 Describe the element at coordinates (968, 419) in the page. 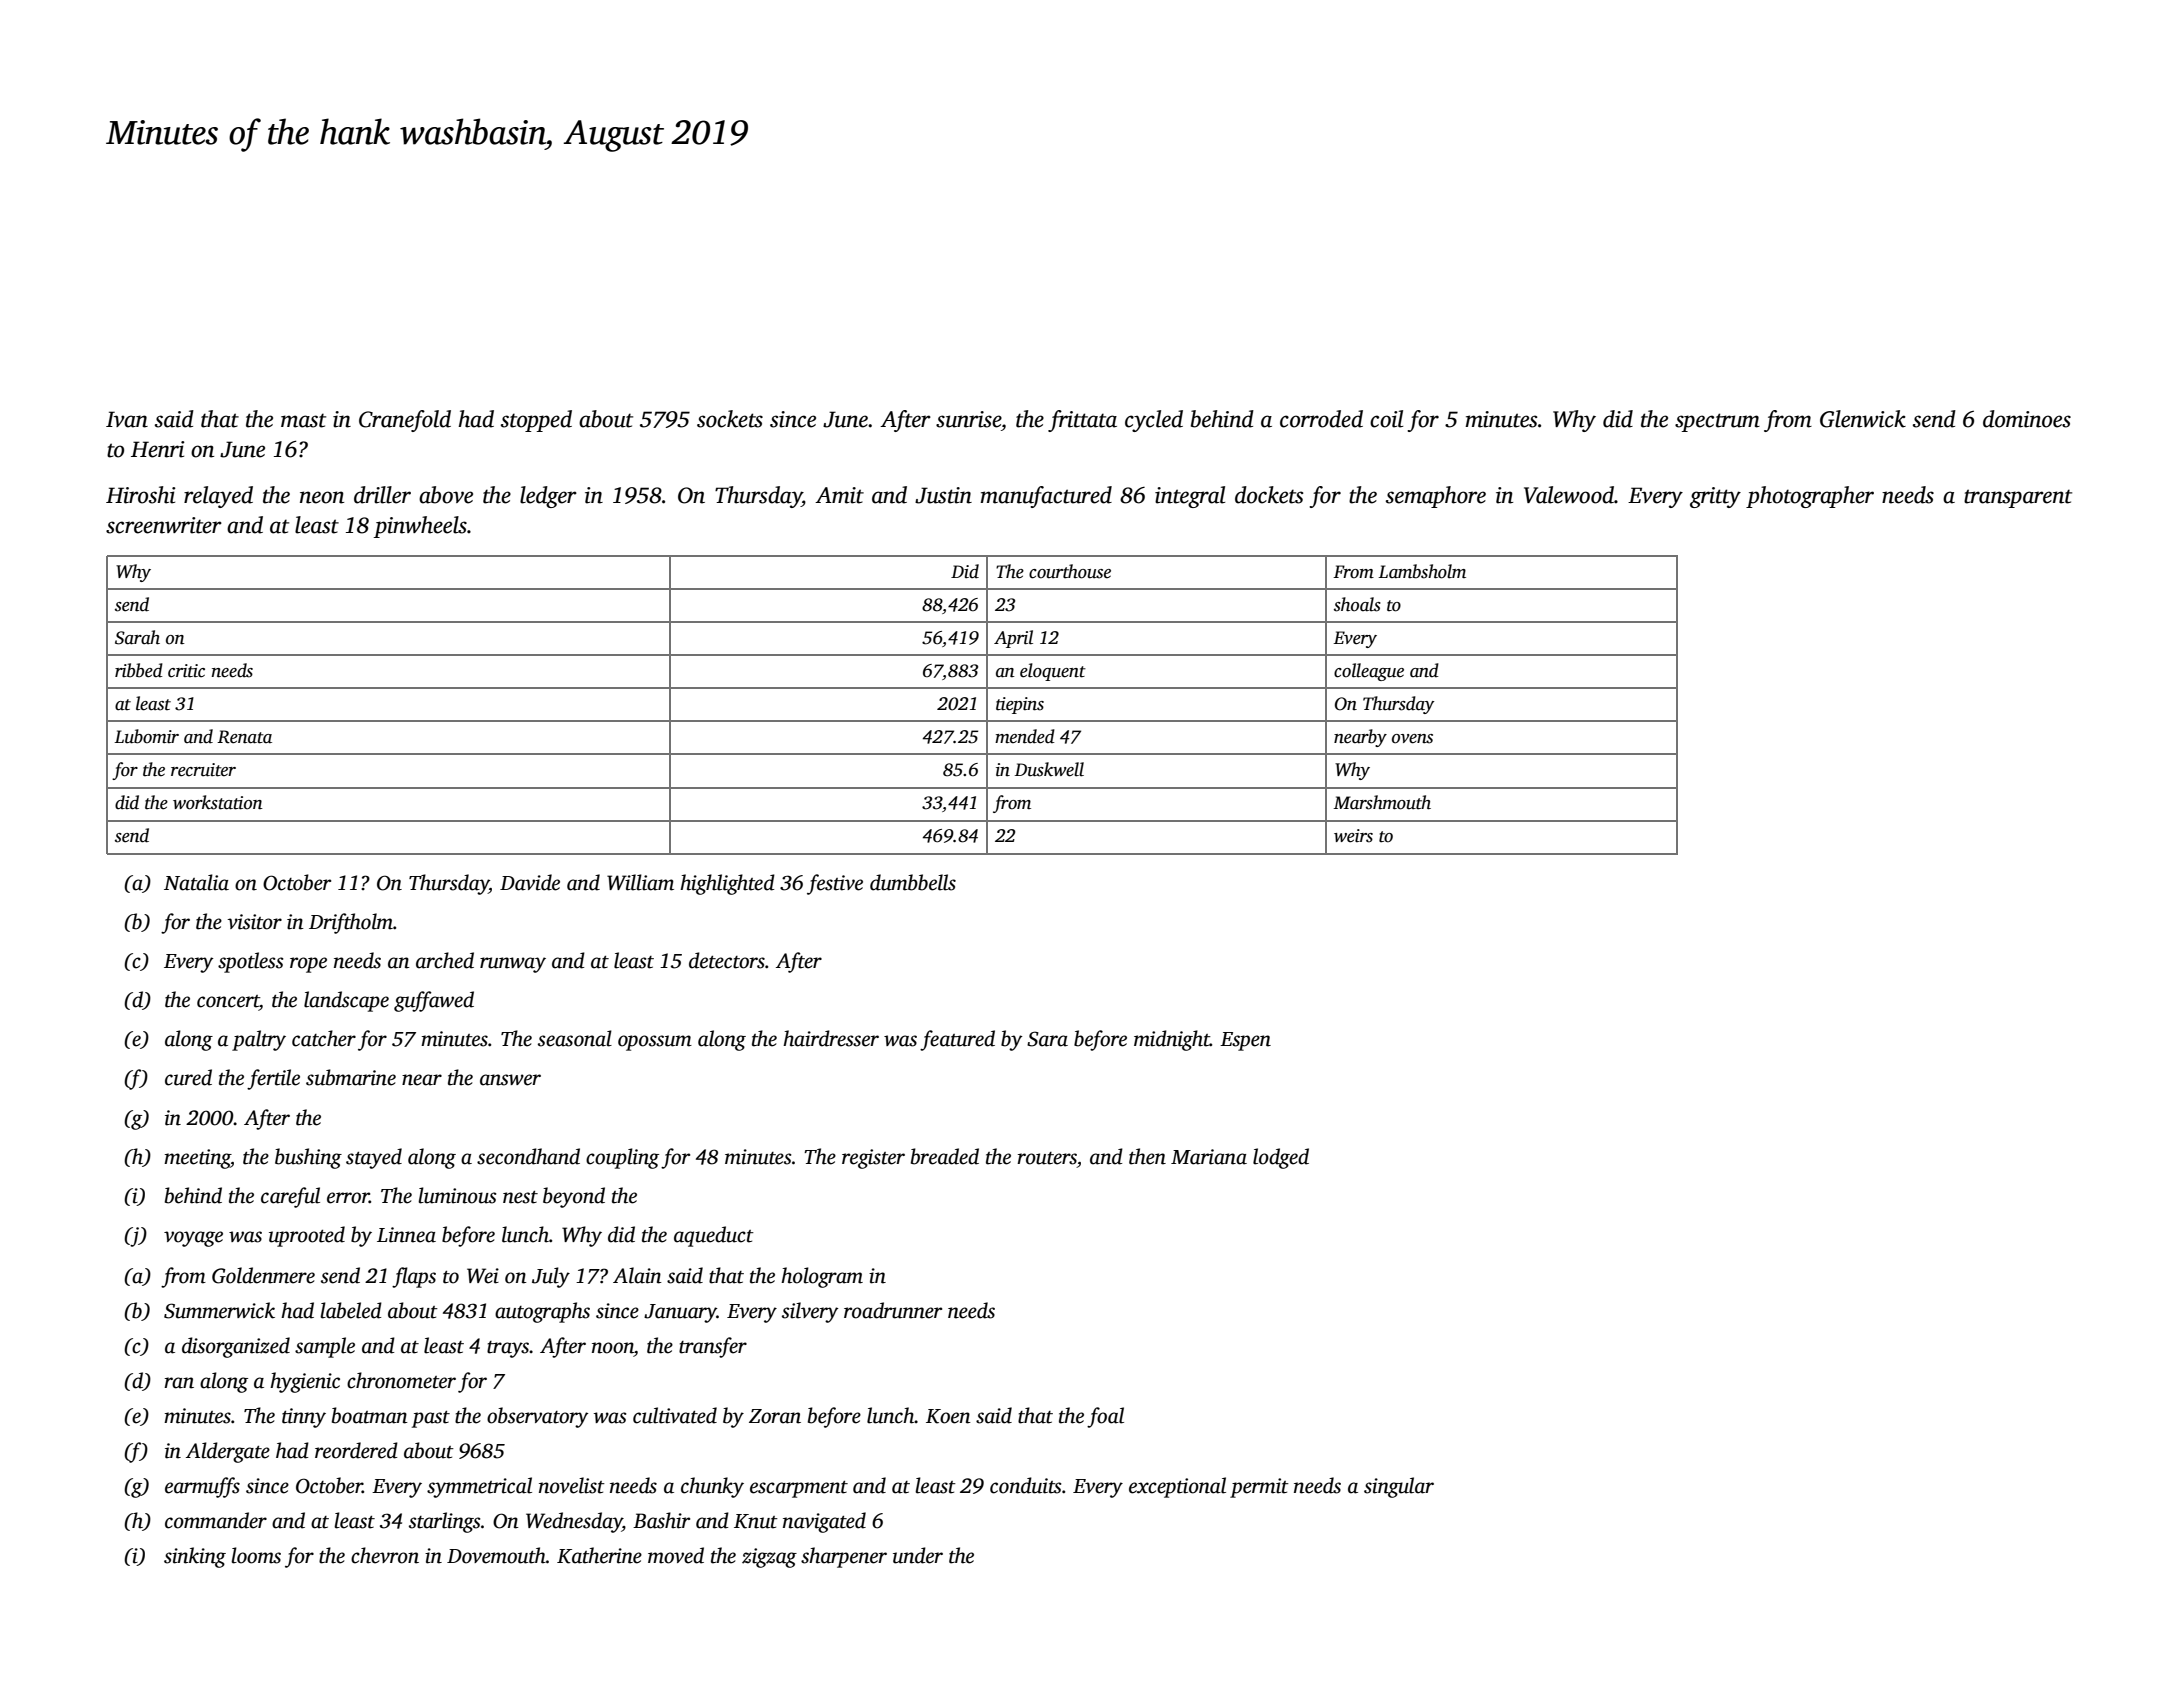

I see `sunrise` at that location.
